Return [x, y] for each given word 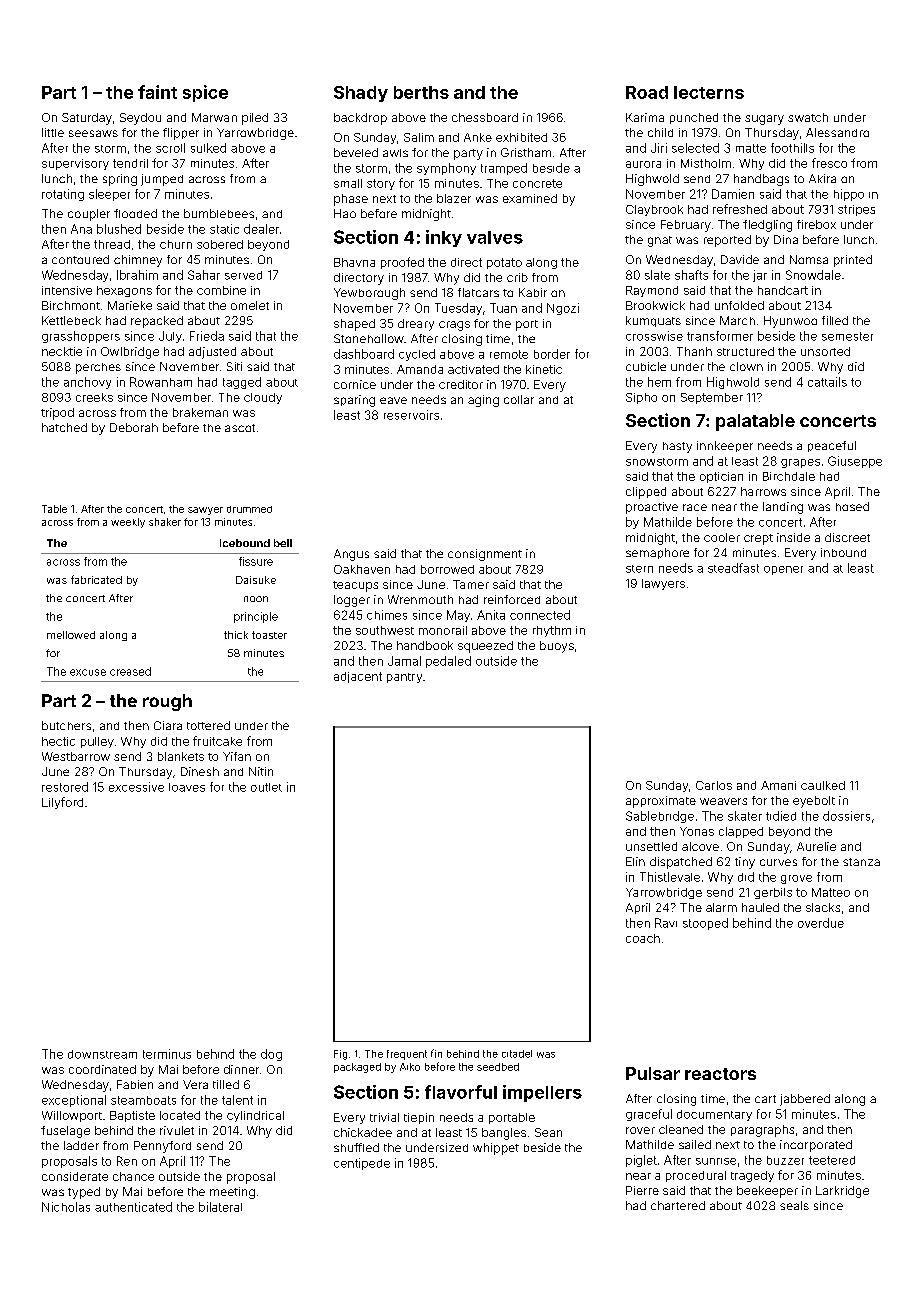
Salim [419, 137]
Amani [778, 785]
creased [130, 671]
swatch [808, 117]
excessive [136, 787]
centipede [362, 1164]
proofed [402, 263]
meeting [232, 1193]
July [170, 337]
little [53, 132]
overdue [821, 923]
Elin [635, 861]
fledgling [767, 226]
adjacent [358, 677]
